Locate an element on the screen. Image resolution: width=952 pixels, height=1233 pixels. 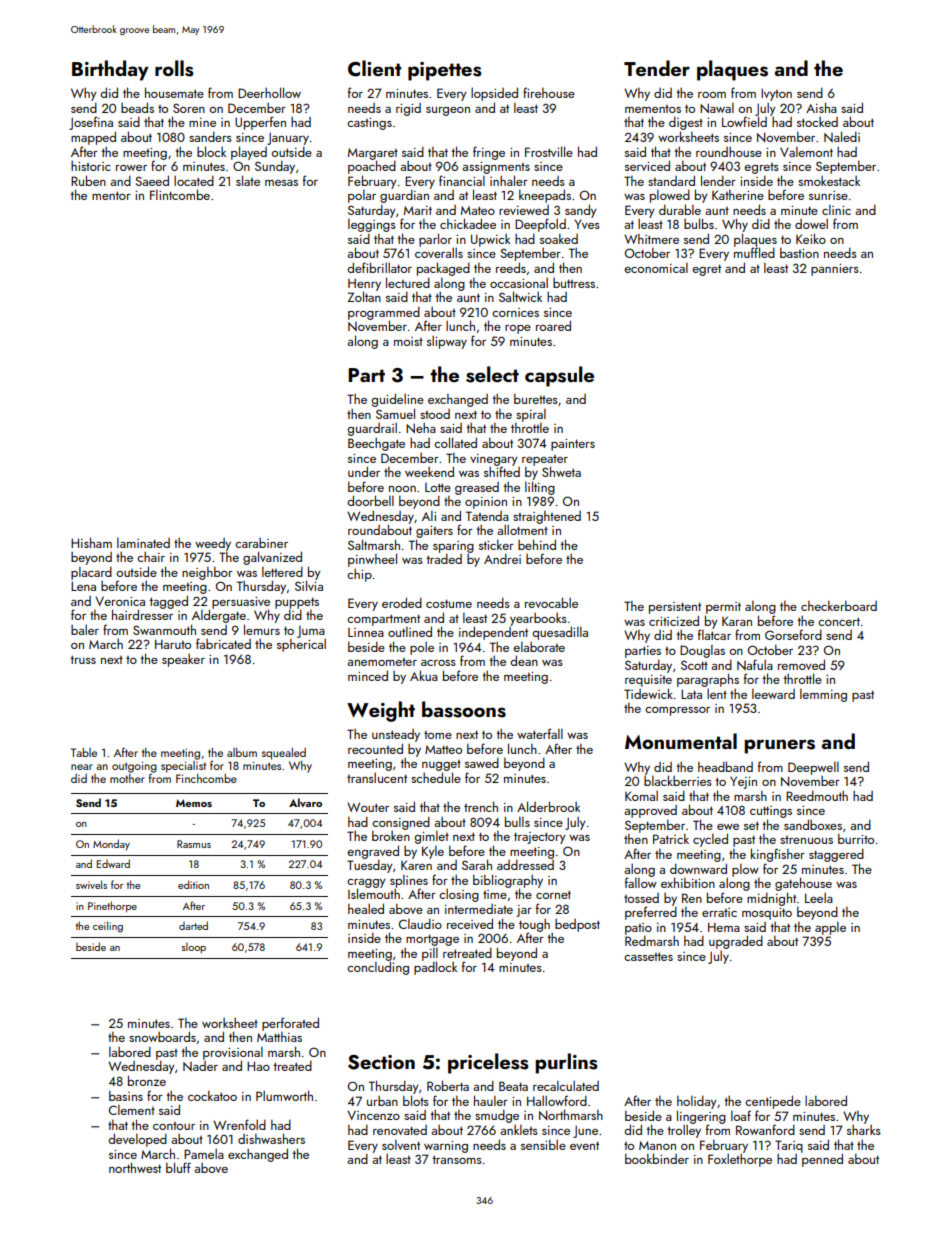
lopsided is located at coordinates (494, 94).
